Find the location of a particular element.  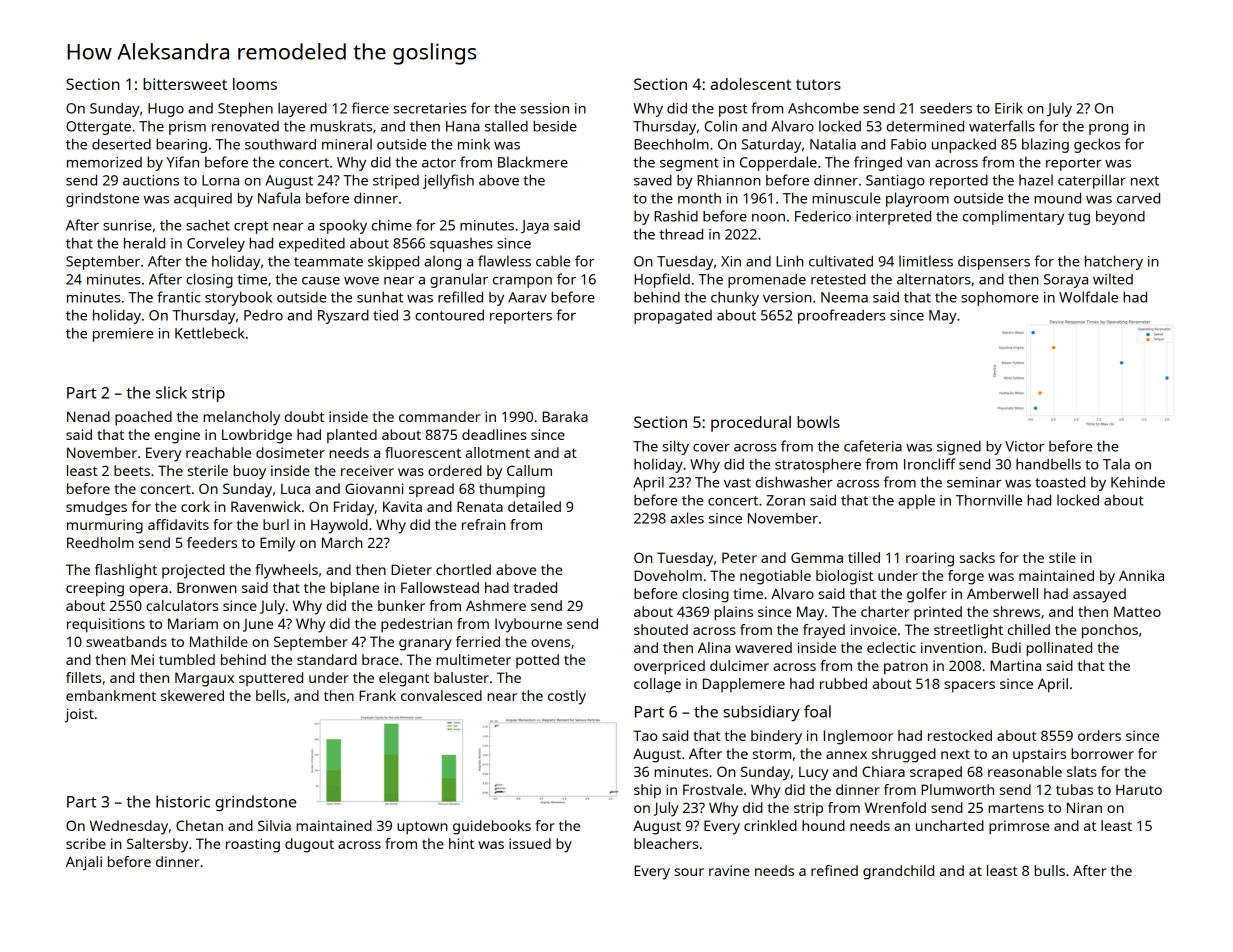

Ottergate is located at coordinates (98, 128).
